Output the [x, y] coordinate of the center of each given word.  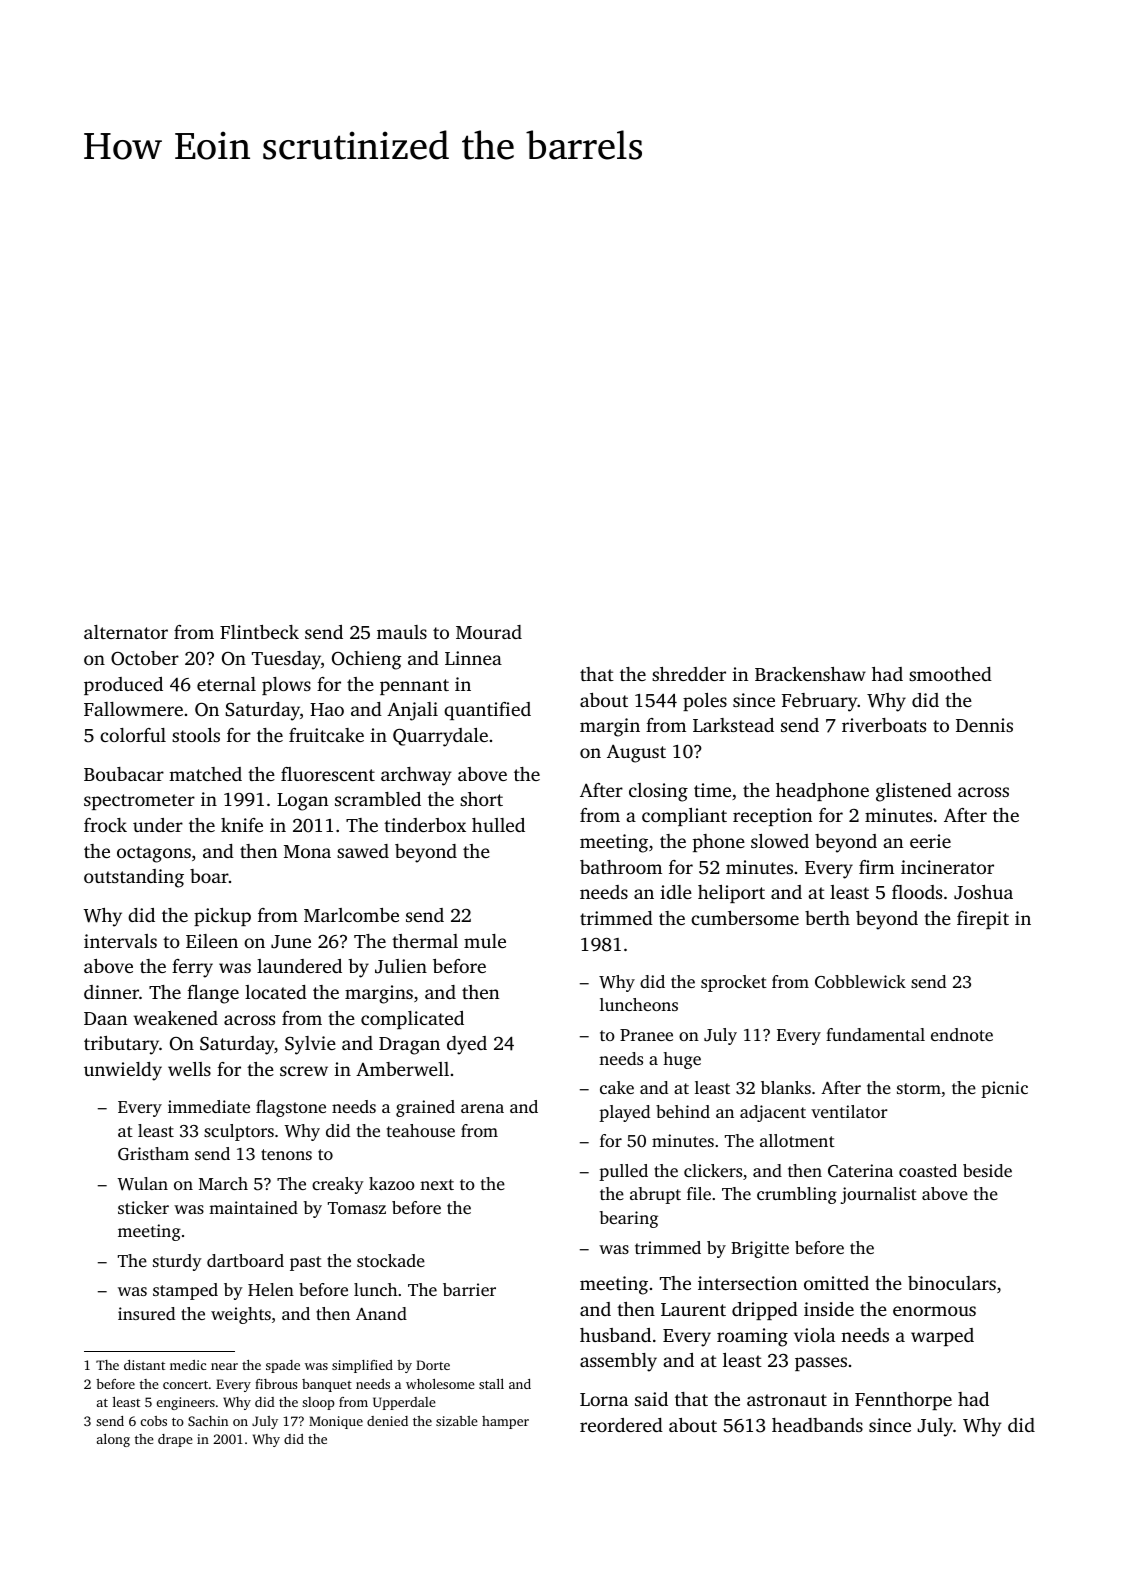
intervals [120, 941]
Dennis [984, 725]
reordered [621, 1425]
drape [175, 1440]
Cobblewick [860, 982]
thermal [425, 941]
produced [123, 686]
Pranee [646, 1035]
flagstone [291, 1108]
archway [416, 776]
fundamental [875, 1034]
